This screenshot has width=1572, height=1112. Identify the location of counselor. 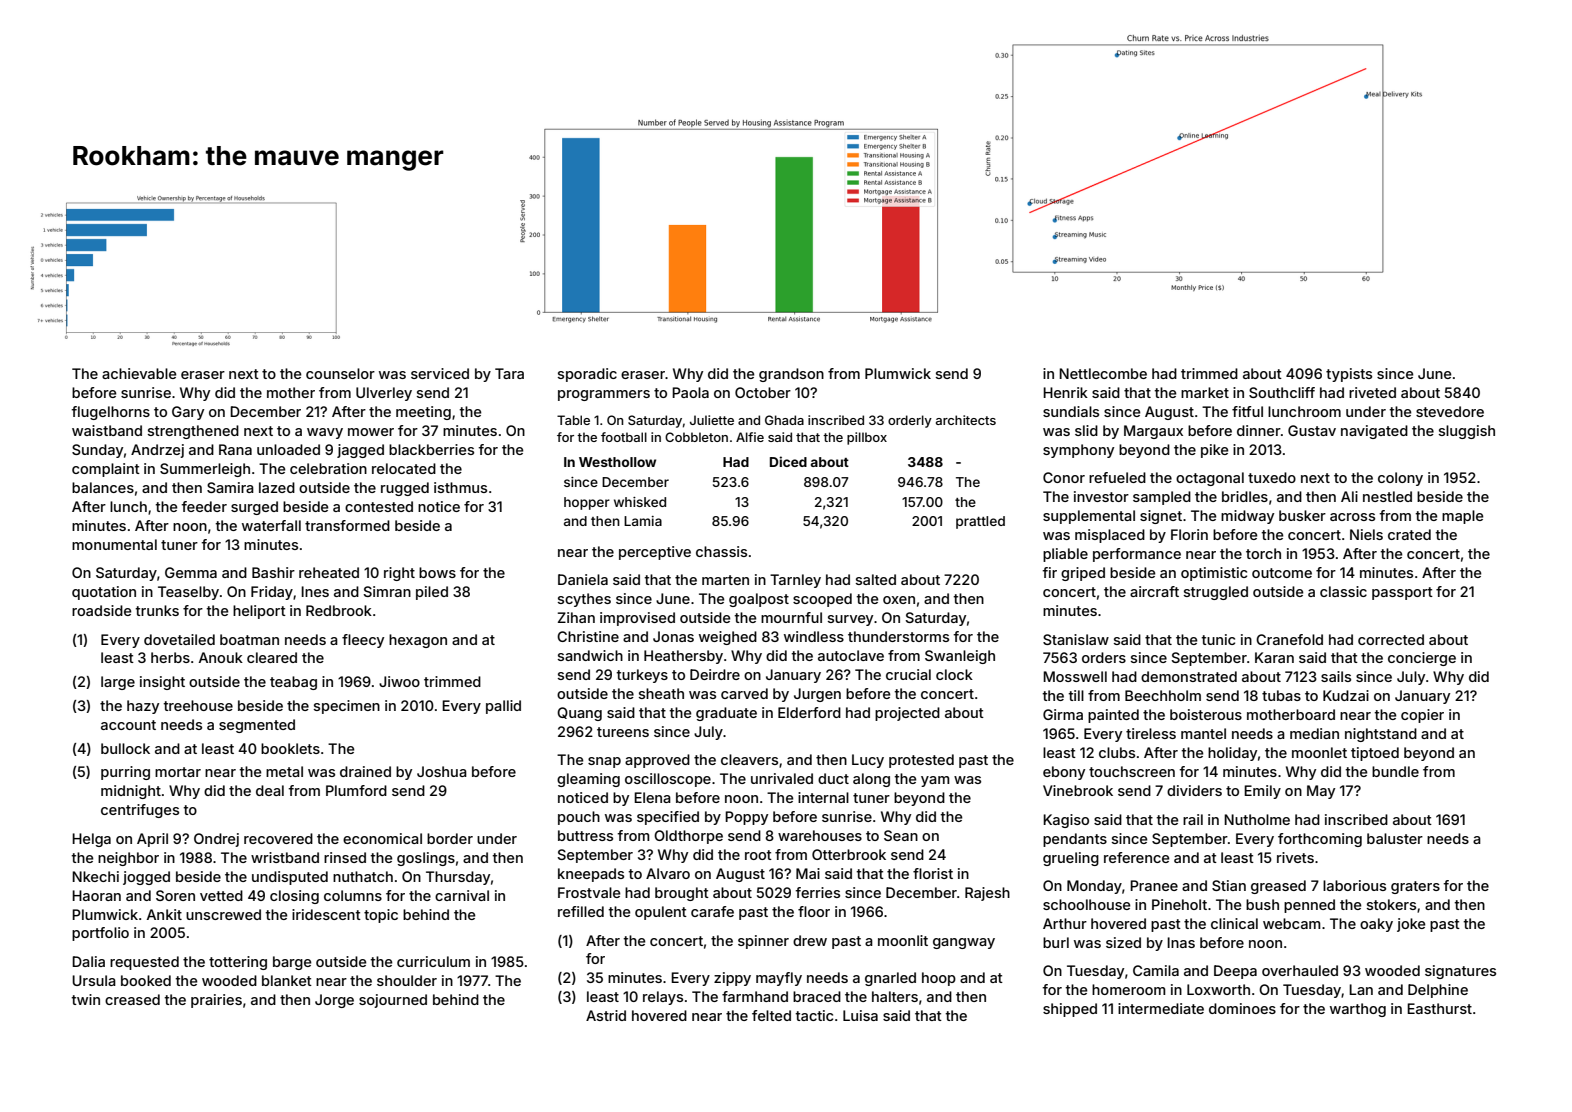
(340, 373).
